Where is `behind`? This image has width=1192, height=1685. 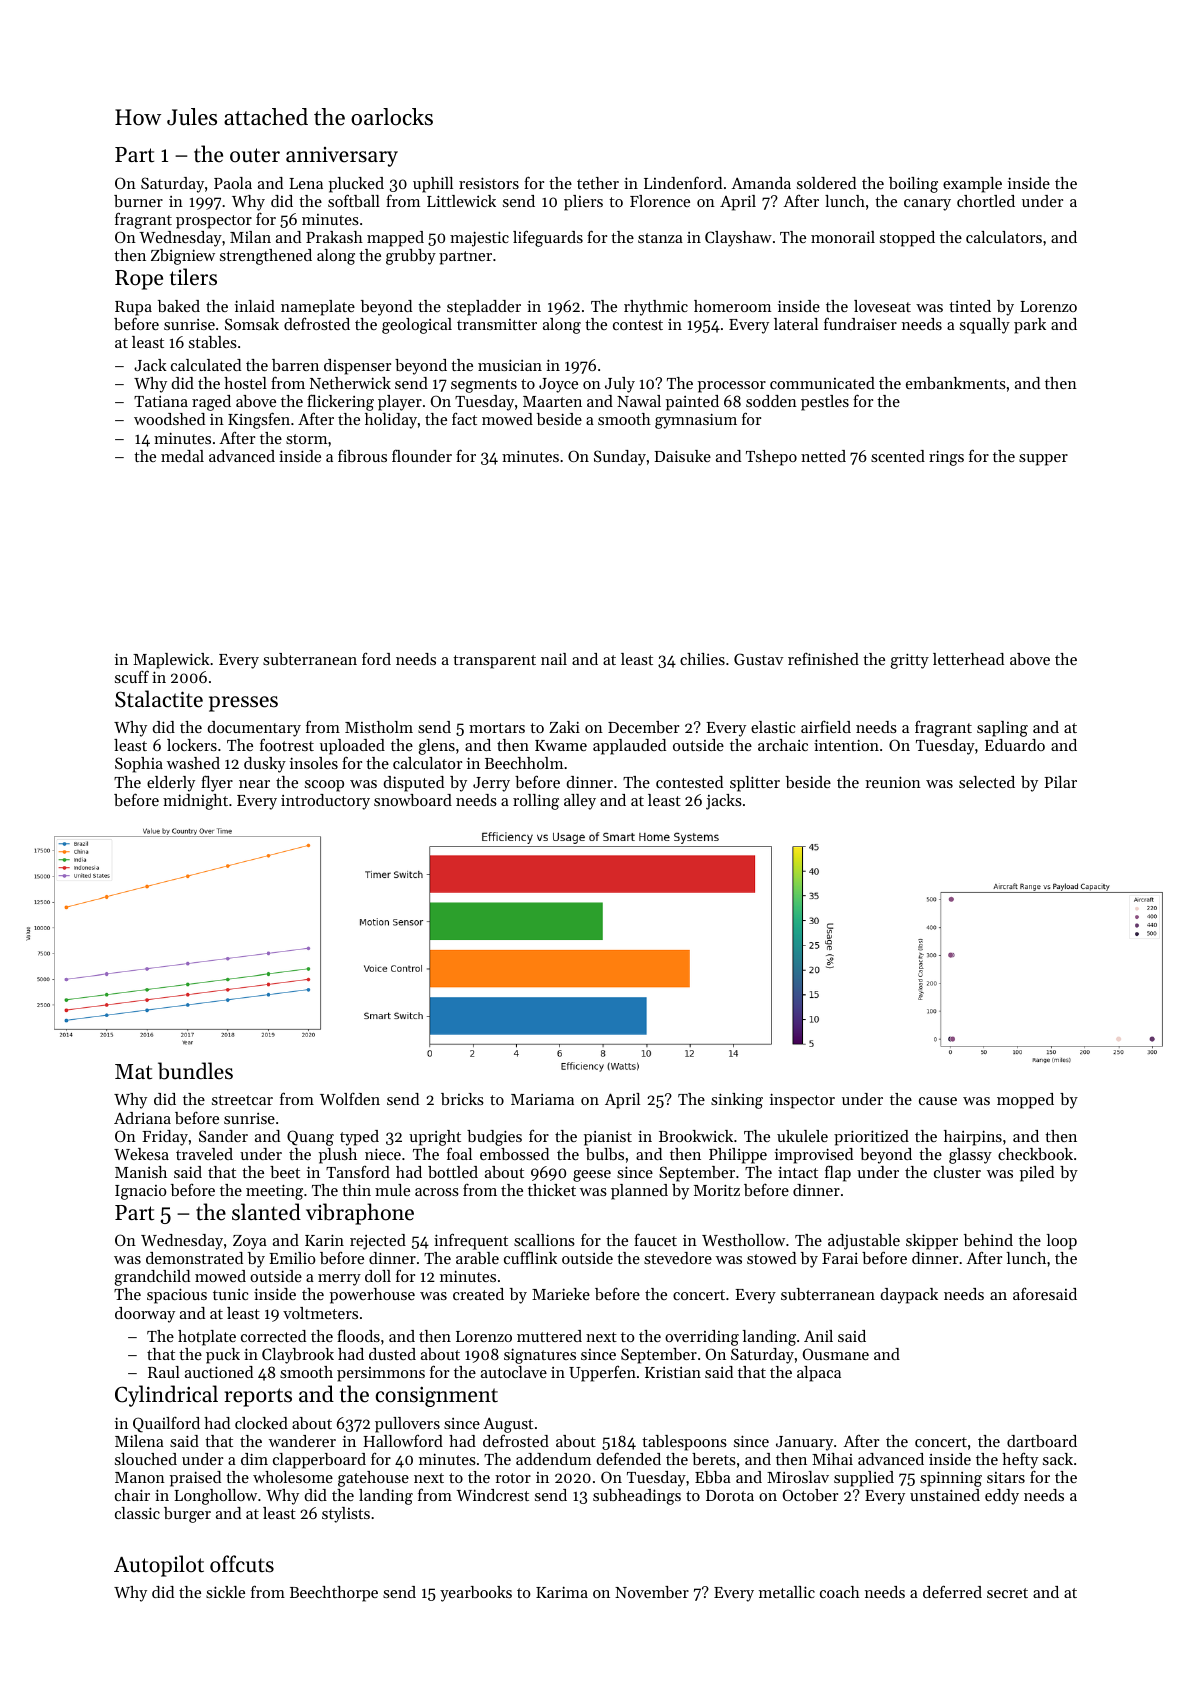 behind is located at coordinates (988, 1240).
